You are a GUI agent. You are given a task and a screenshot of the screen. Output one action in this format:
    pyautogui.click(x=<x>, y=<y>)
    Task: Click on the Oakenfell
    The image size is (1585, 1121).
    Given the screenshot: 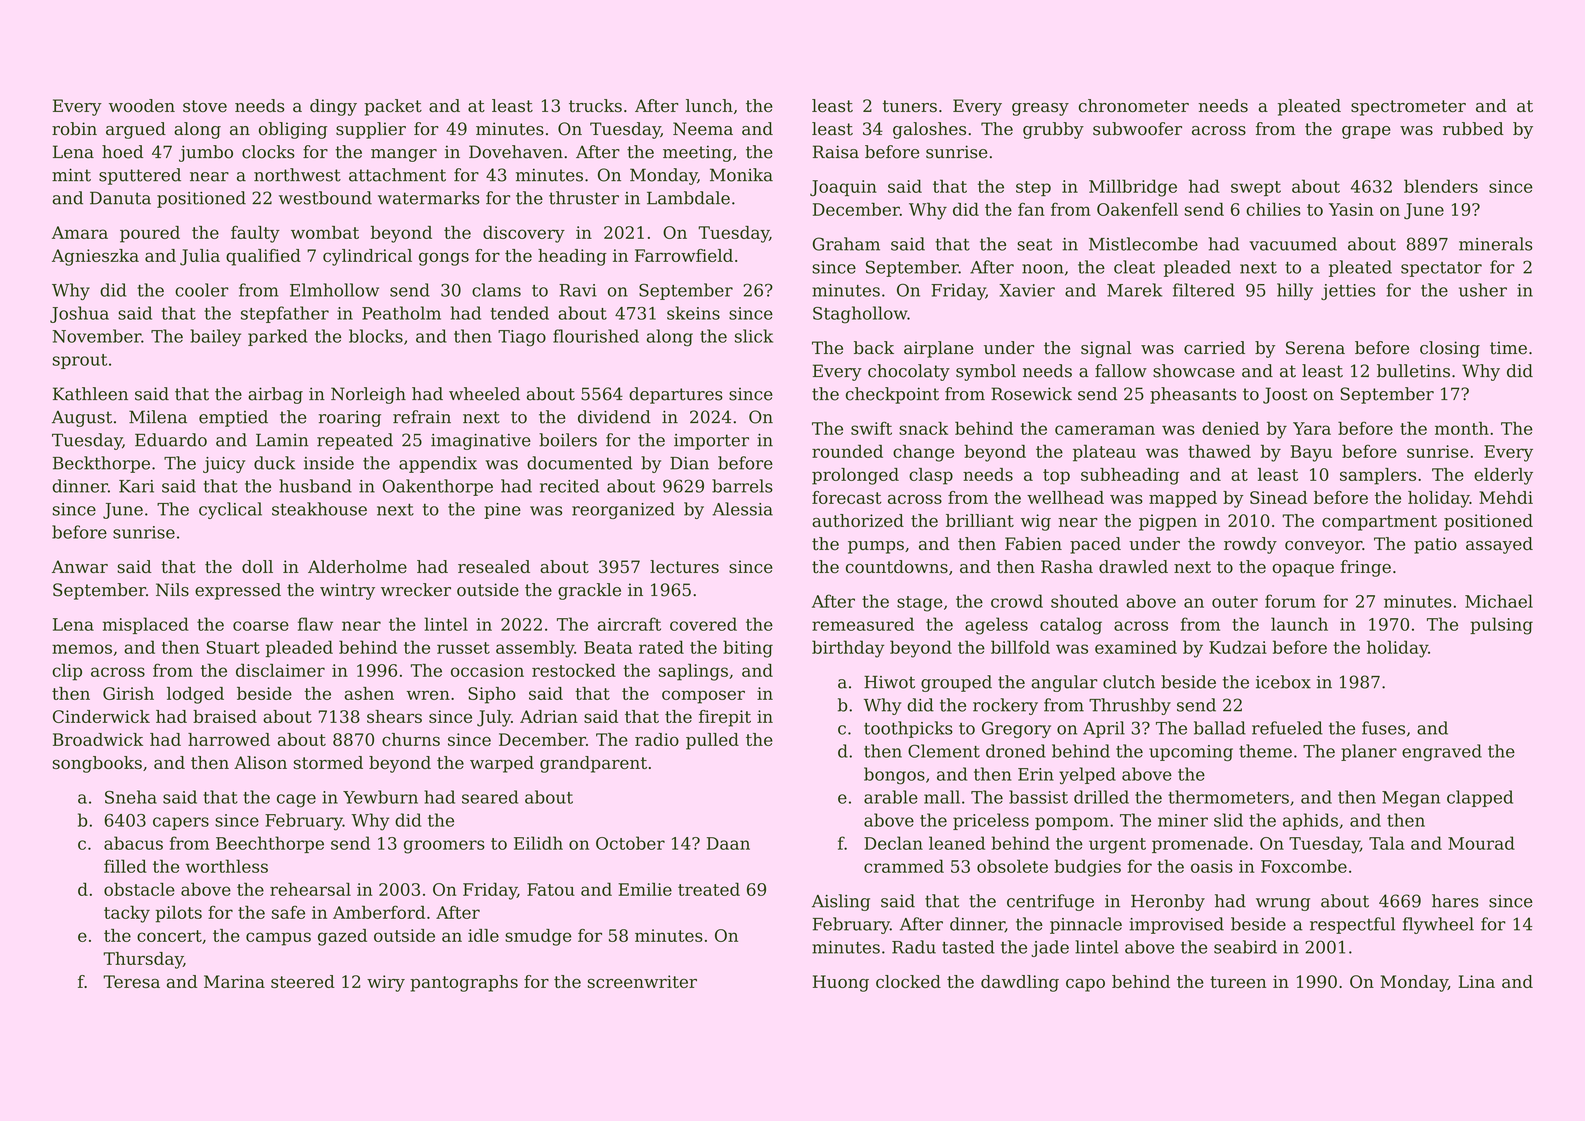 What is the action you would take?
    pyautogui.click(x=1137, y=209)
